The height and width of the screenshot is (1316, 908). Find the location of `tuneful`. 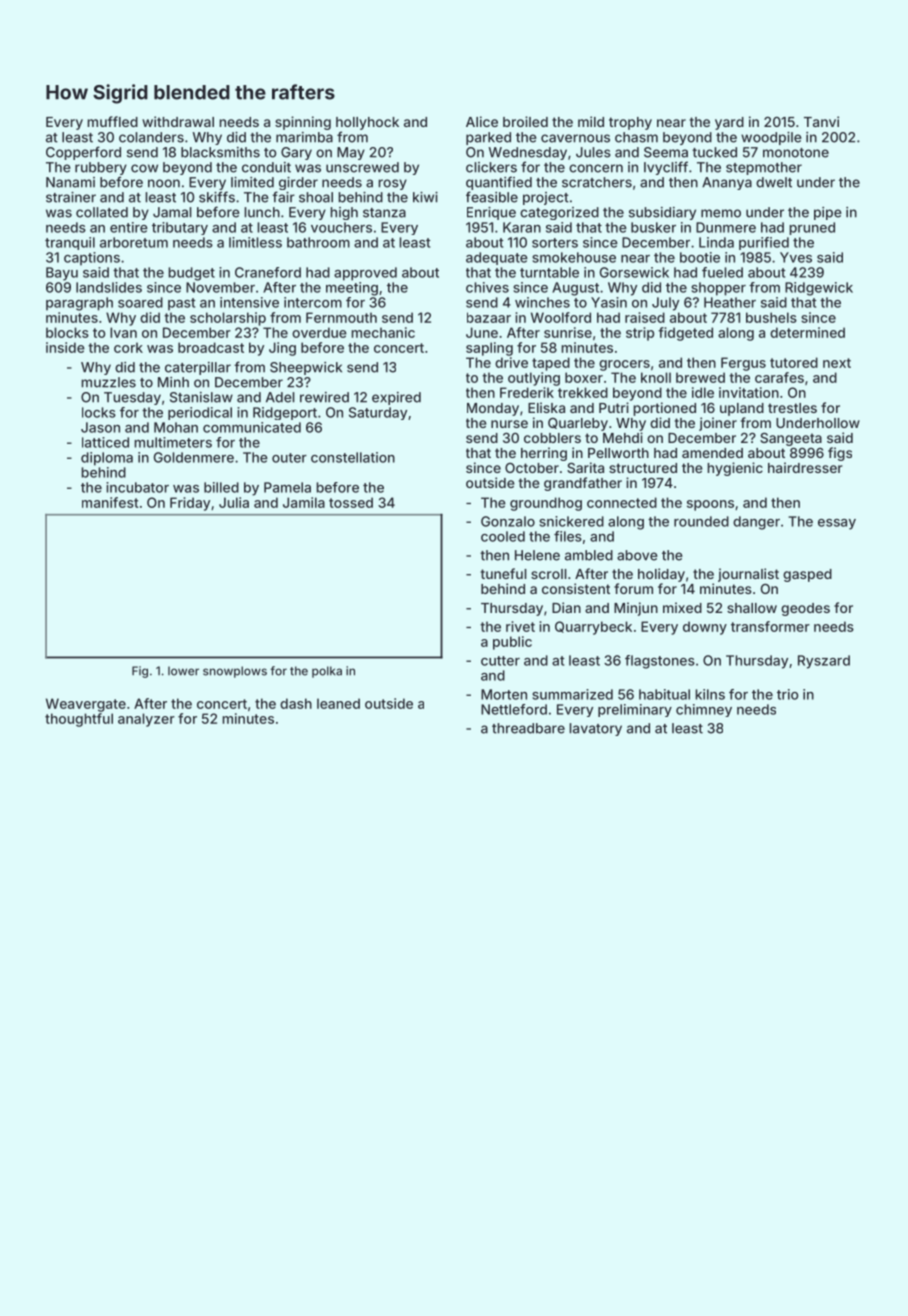

tuneful is located at coordinates (504, 573).
